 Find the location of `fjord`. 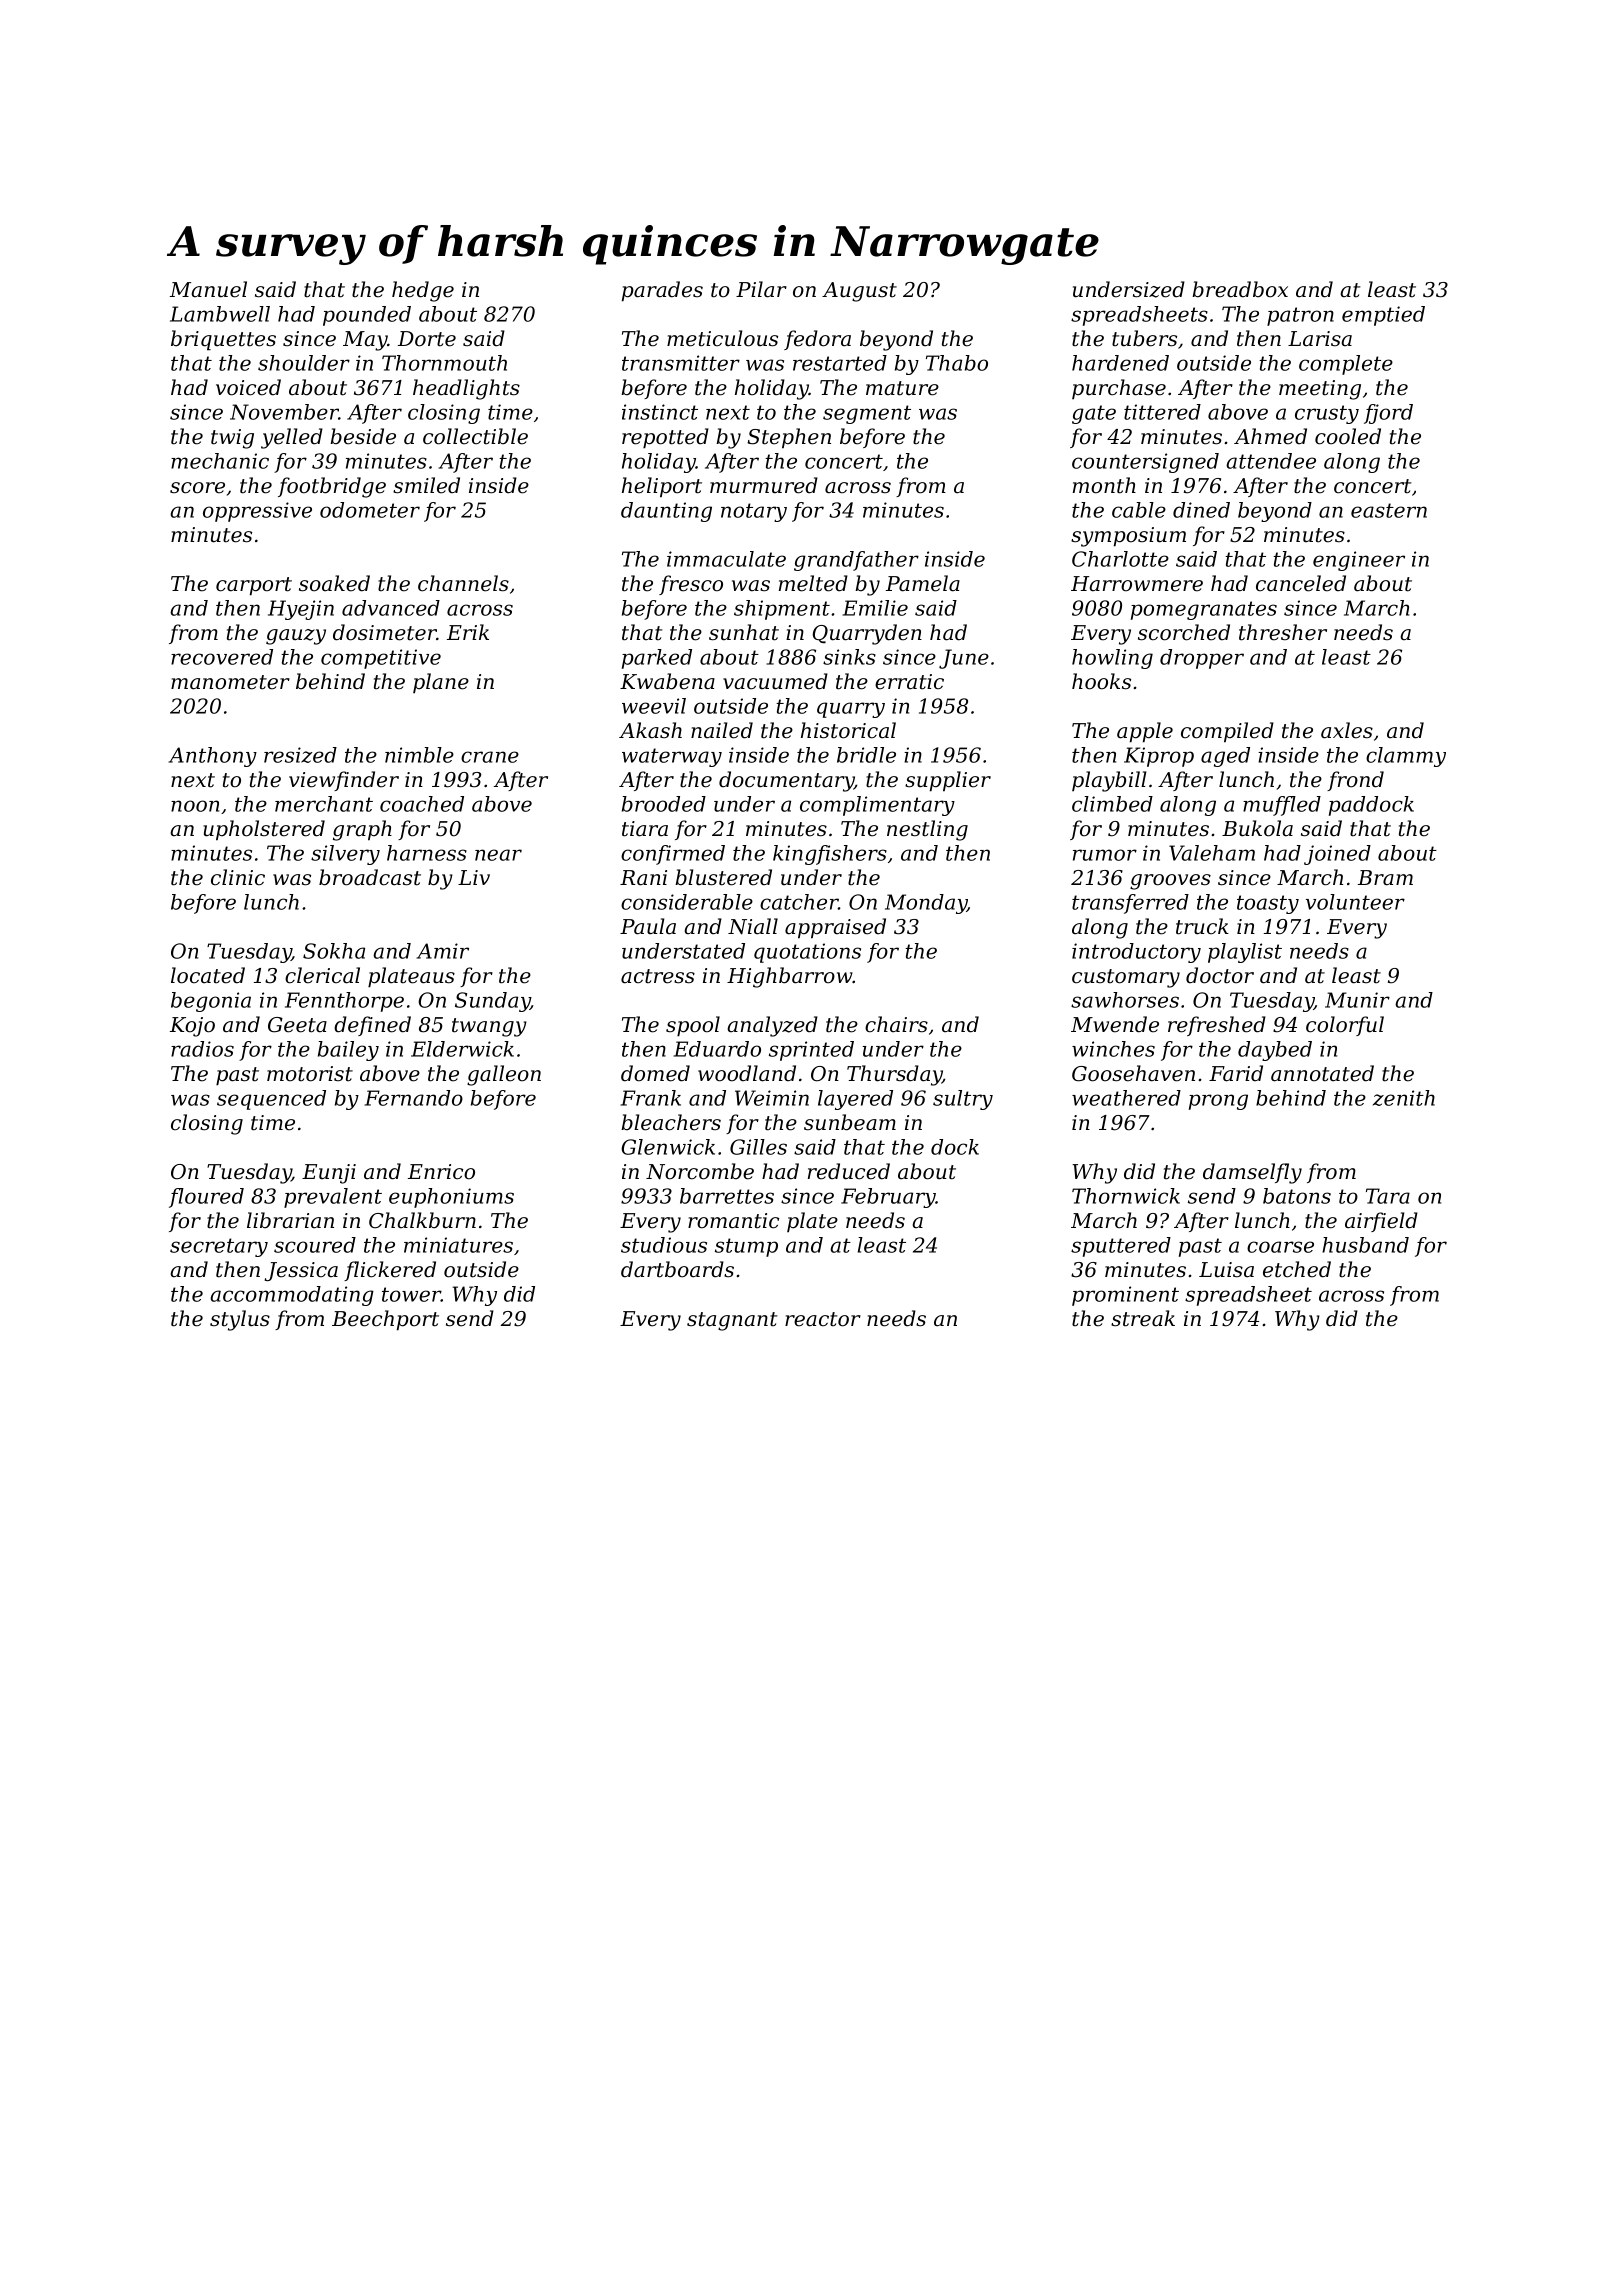

fjord is located at coordinates (1388, 414).
